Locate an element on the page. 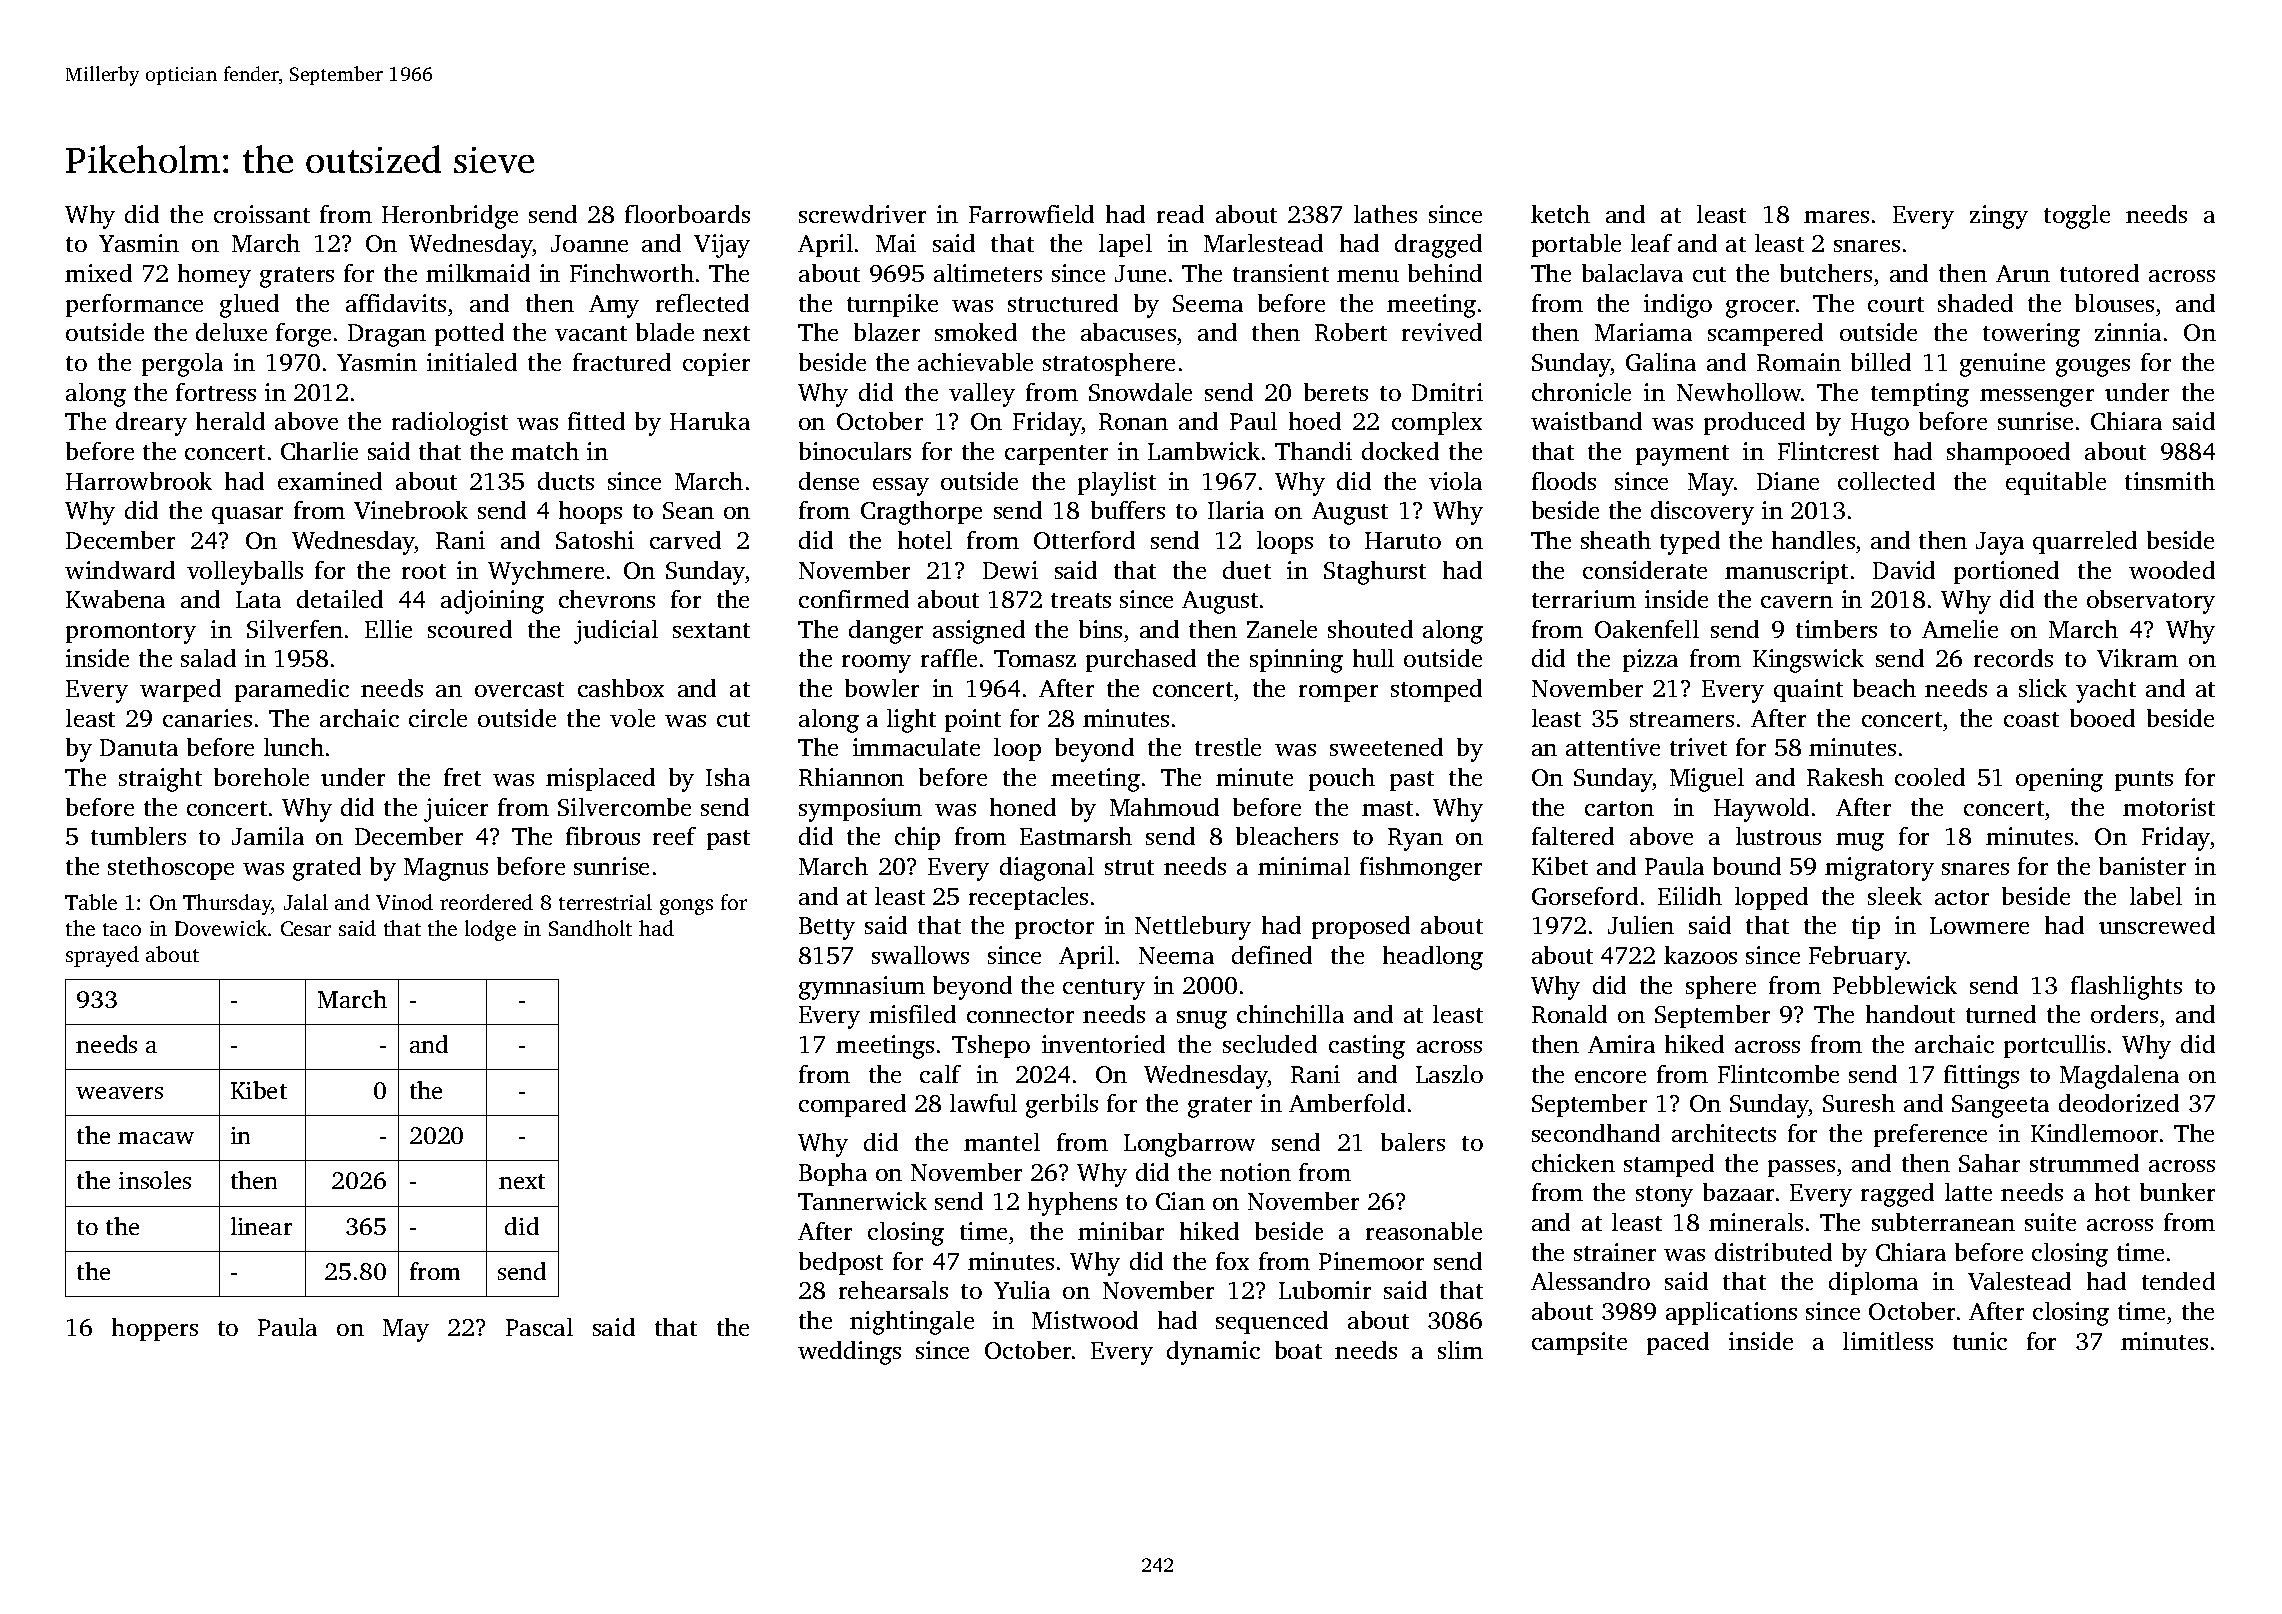 The image size is (2282, 1614). Vinebrook is located at coordinates (411, 510).
